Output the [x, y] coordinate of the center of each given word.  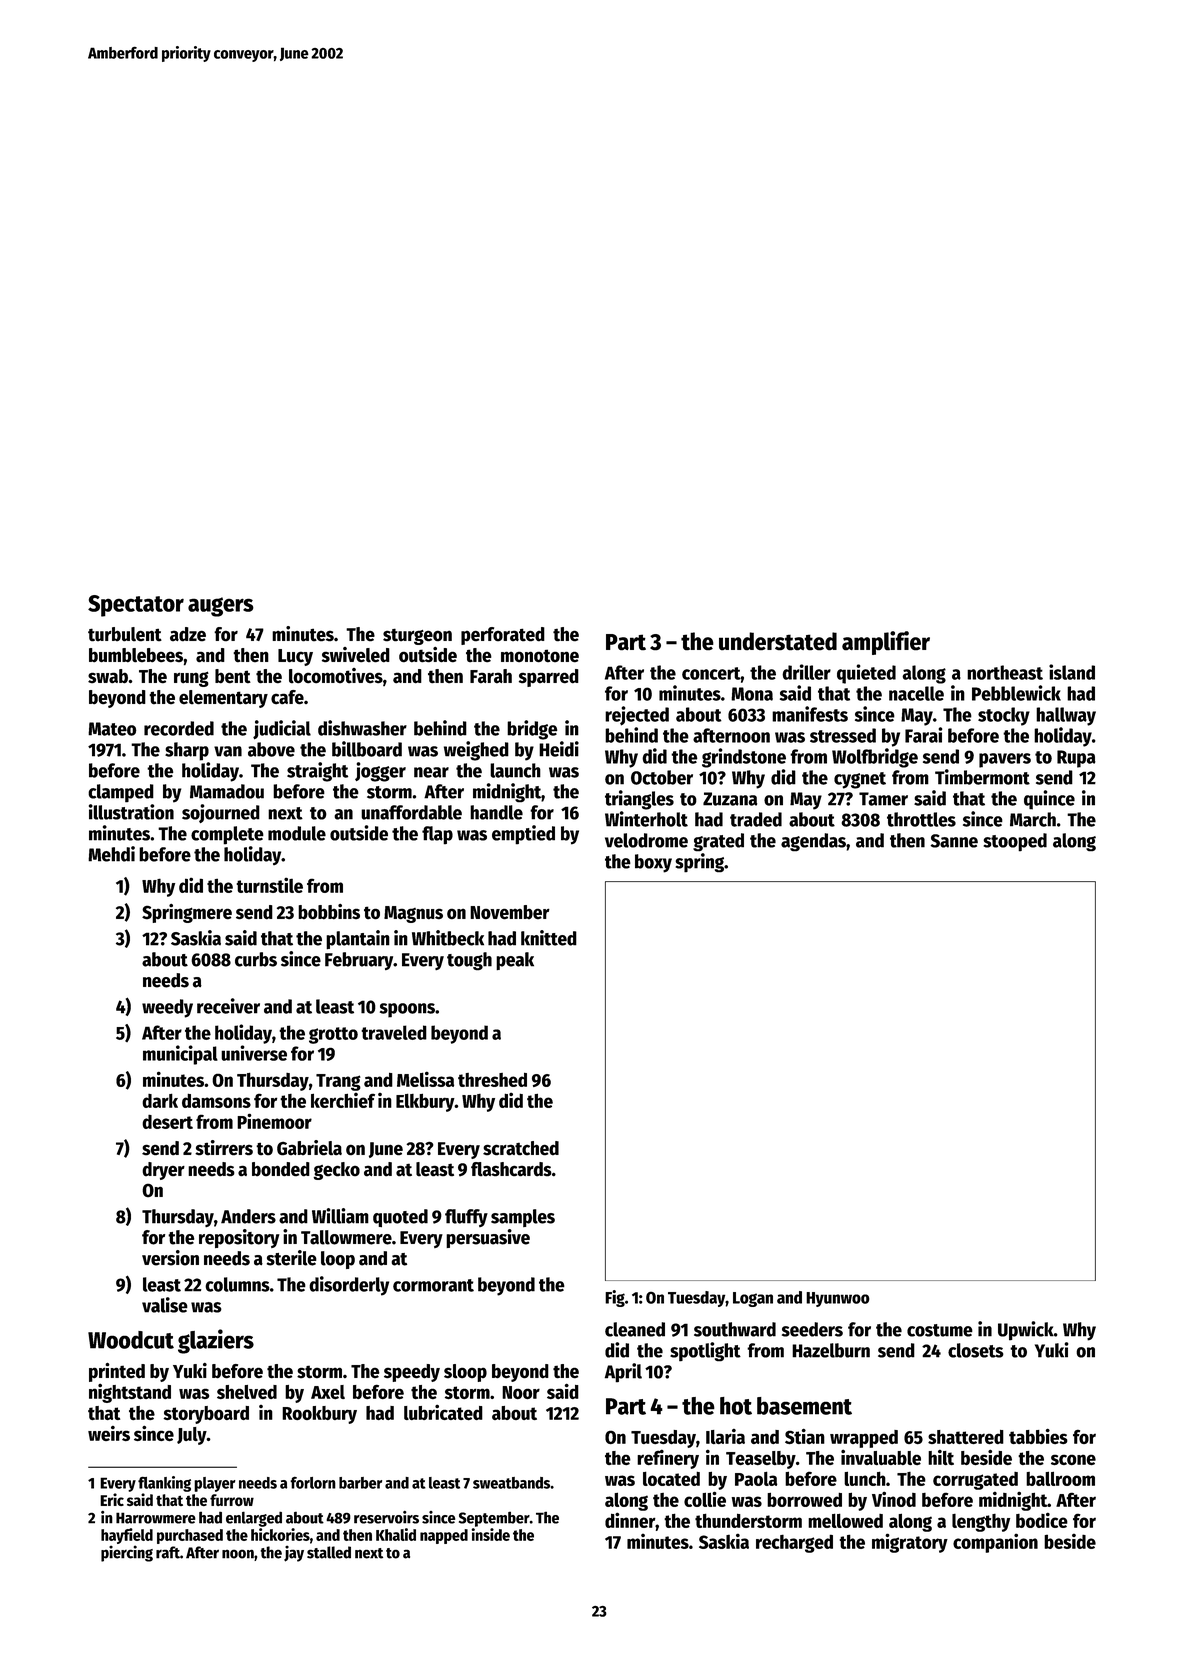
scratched [521, 1148]
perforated [503, 636]
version [170, 1258]
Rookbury [319, 1415]
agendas [813, 842]
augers [221, 607]
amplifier [886, 643]
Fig [615, 1298]
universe [254, 1053]
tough [469, 961]
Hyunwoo [838, 1299]
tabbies [1038, 1436]
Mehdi [111, 854]
